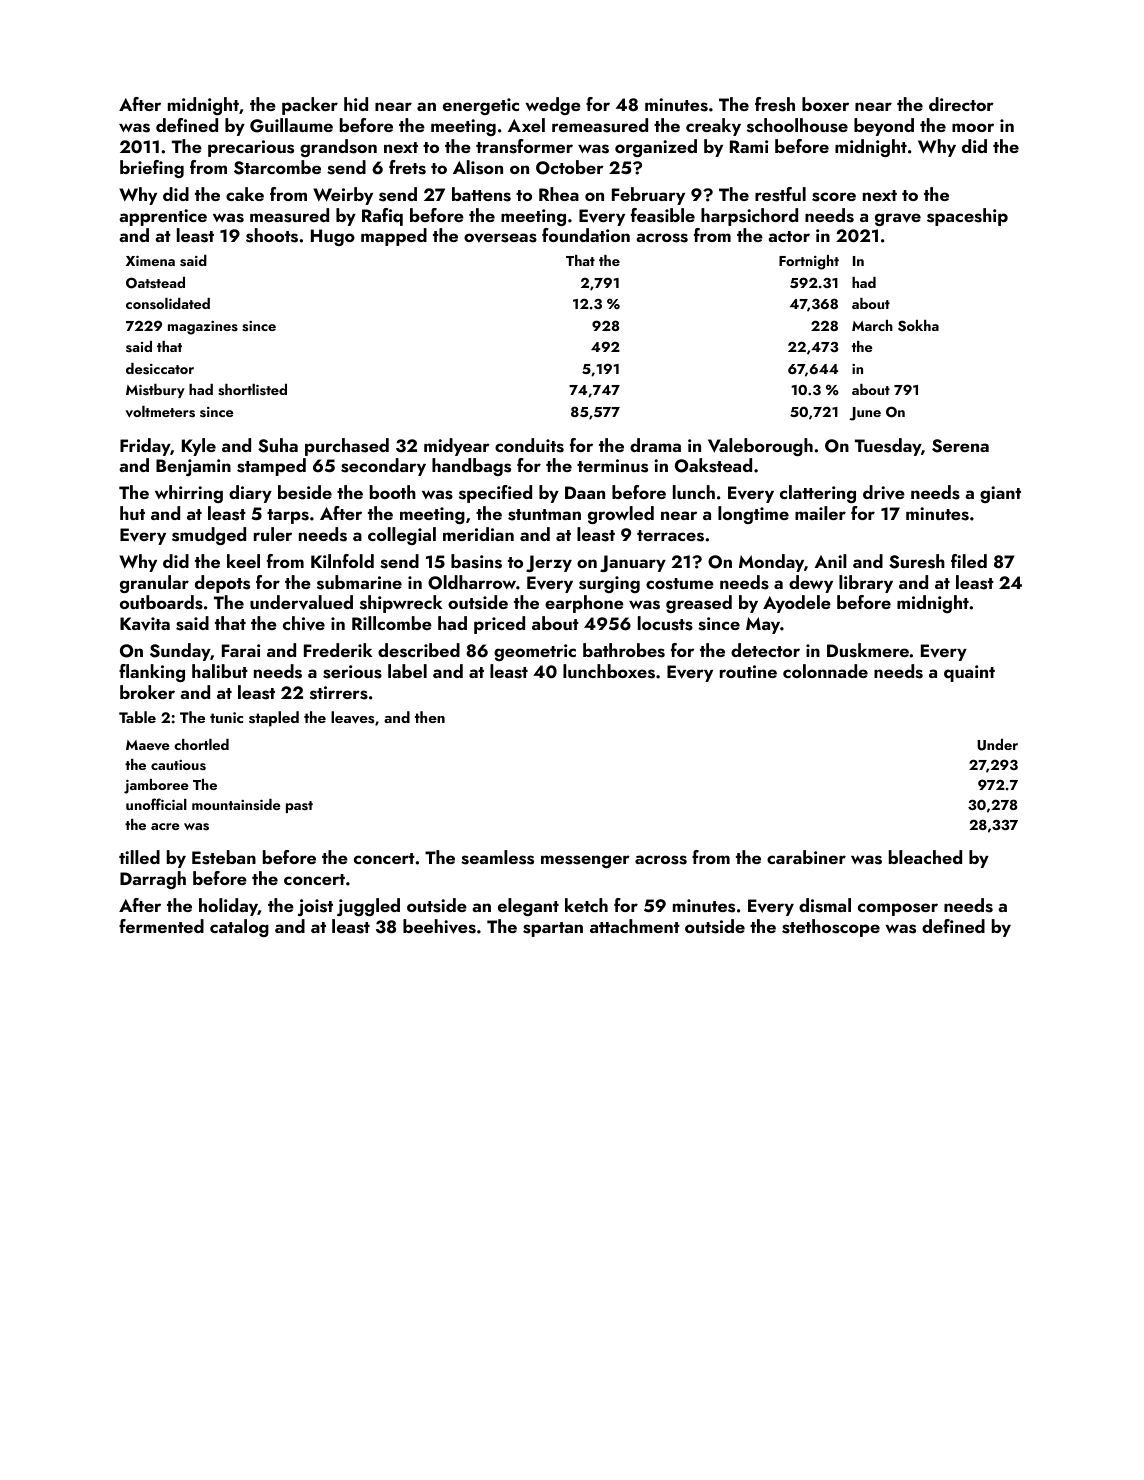 This screenshot has width=1144, height=1480. Describe the element at coordinates (960, 446) in the screenshot. I see `Serena` at that location.
